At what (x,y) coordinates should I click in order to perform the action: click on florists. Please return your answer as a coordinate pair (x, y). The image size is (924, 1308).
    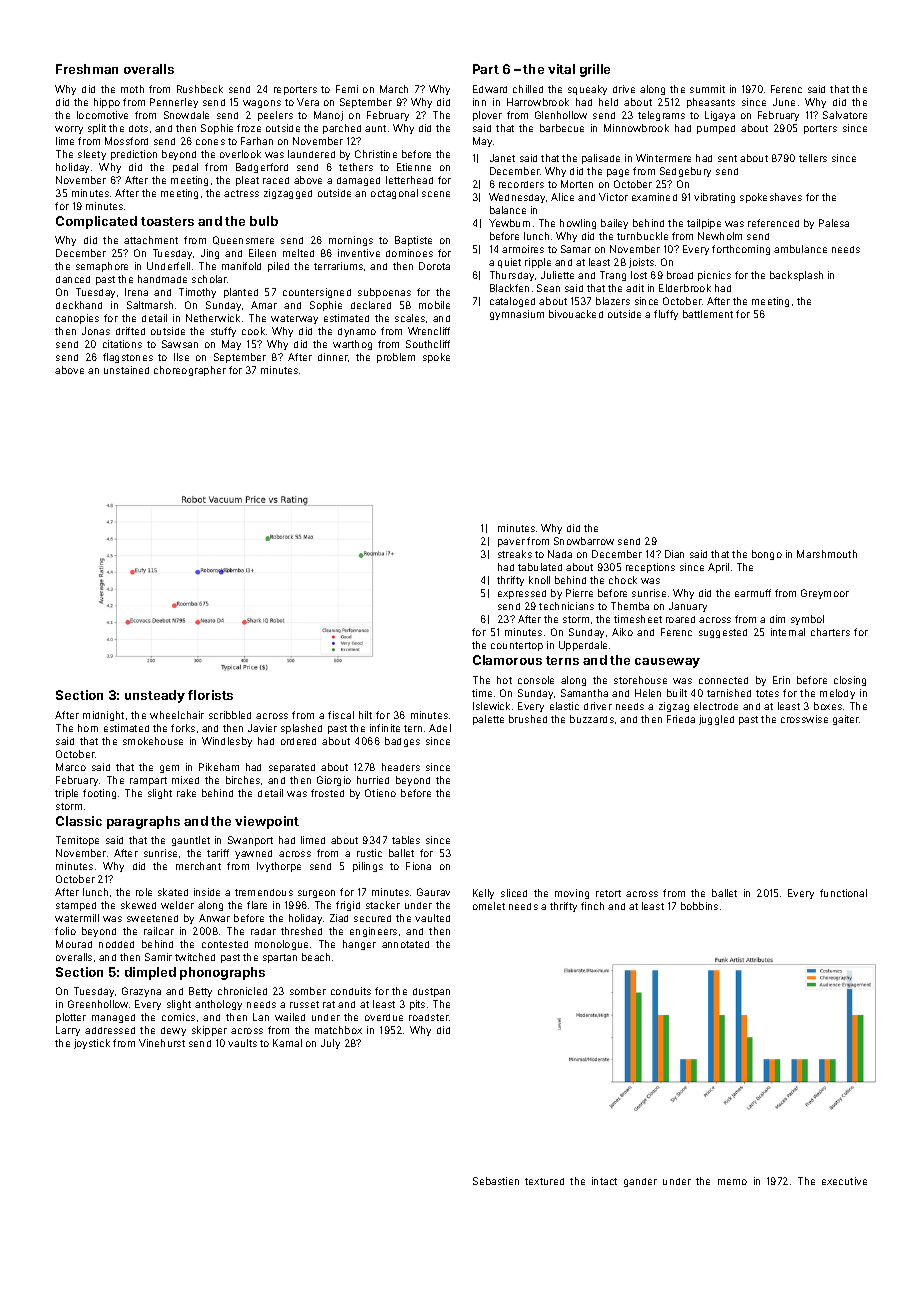
    Looking at the image, I should click on (210, 695).
